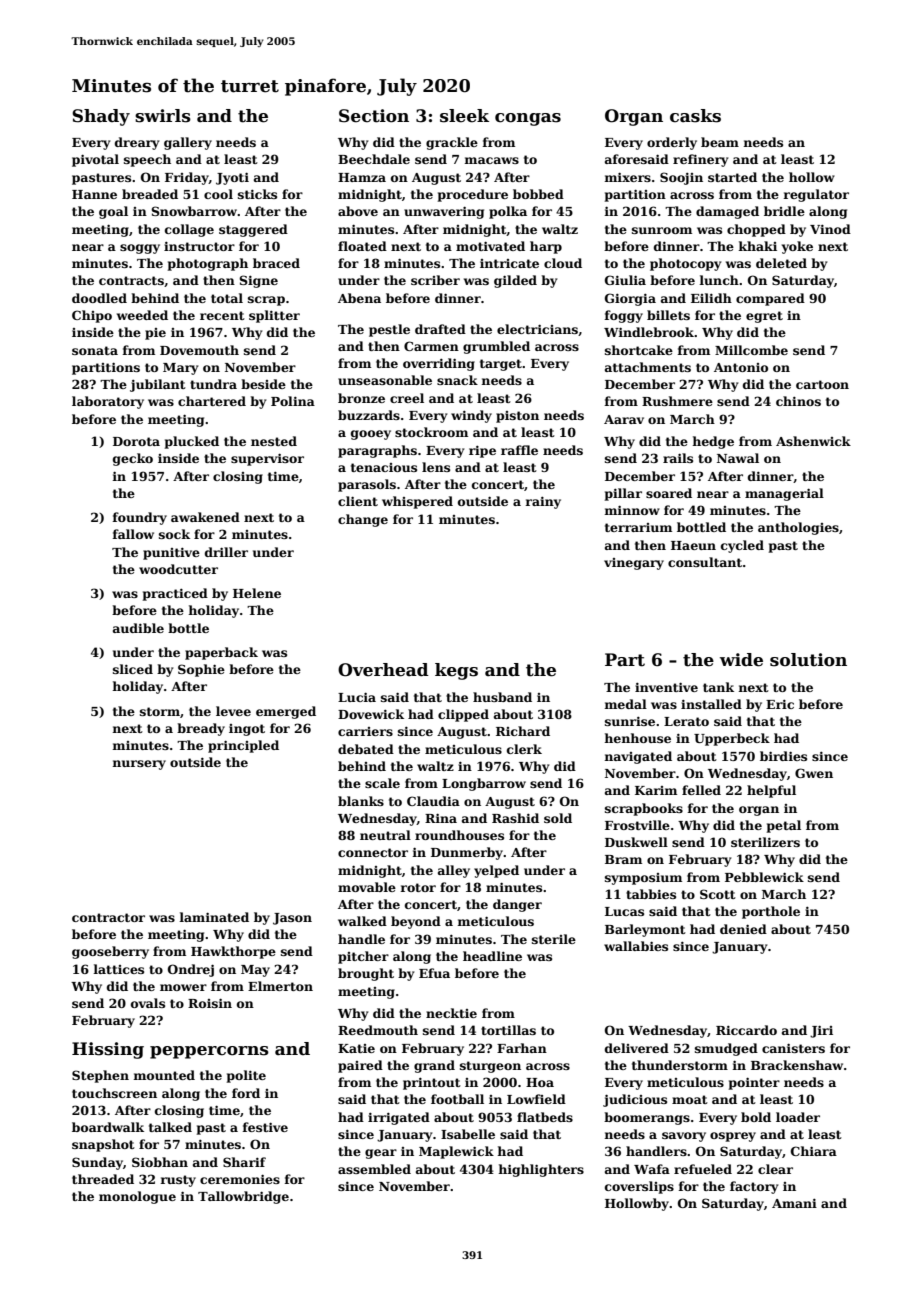 The width and height of the screenshot is (924, 1308). I want to click on inventive, so click(666, 687).
